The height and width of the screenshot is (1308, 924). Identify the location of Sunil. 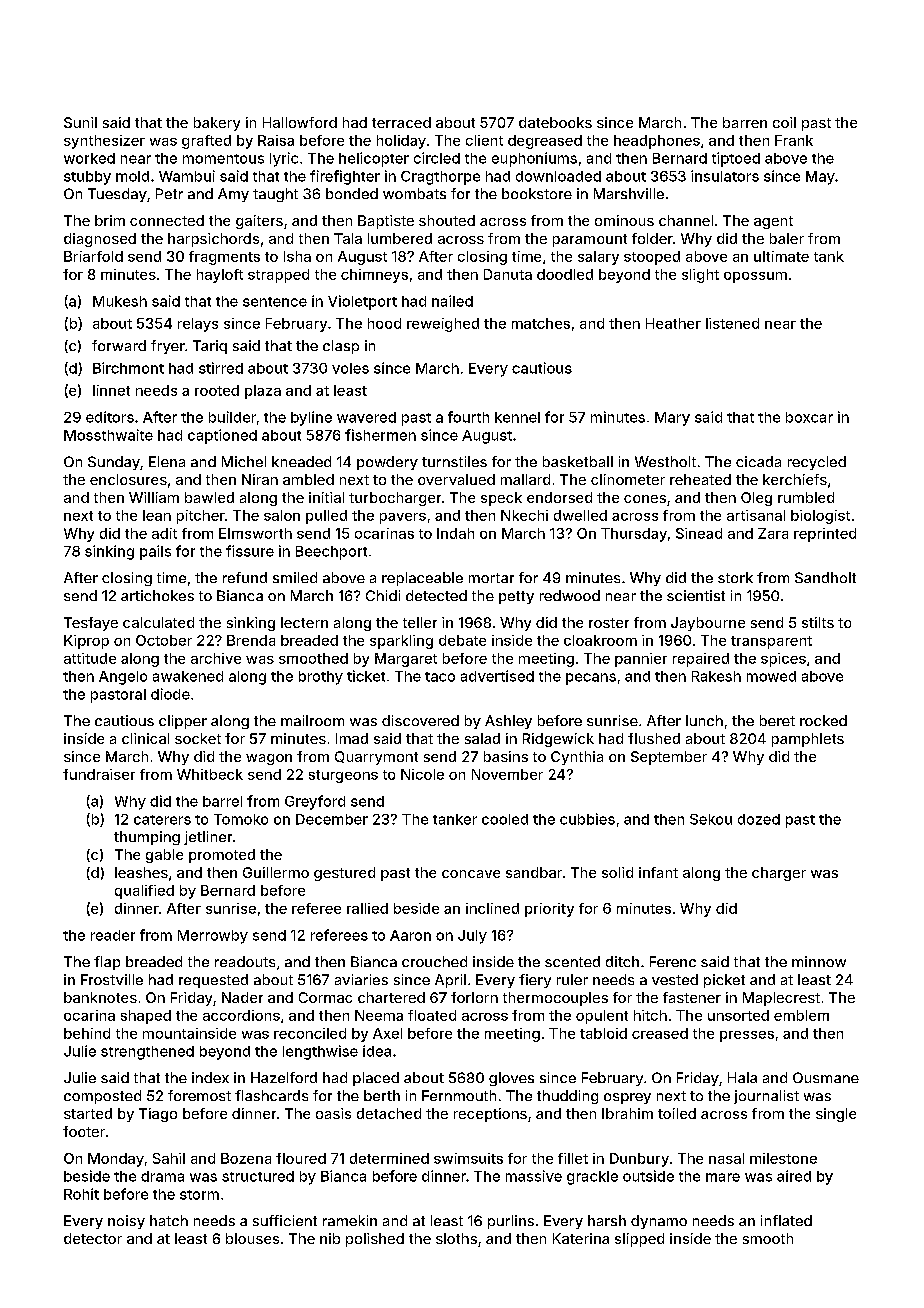
(80, 122).
